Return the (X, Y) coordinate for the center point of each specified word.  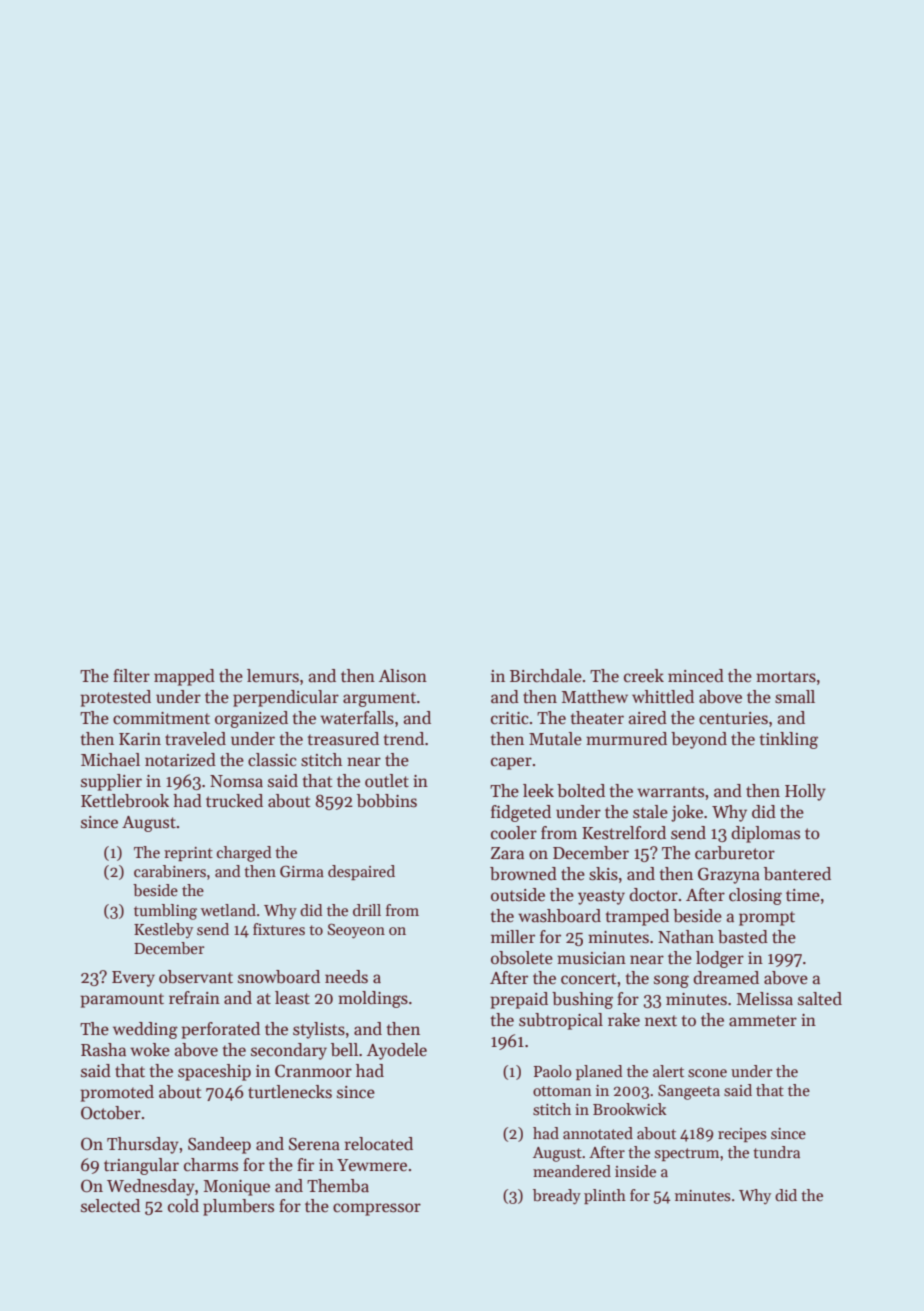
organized (251, 719)
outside (518, 895)
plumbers (238, 1207)
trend (404, 739)
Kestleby (163, 930)
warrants (670, 792)
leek (538, 791)
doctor (653, 895)
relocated (379, 1144)
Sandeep (219, 1145)
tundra (776, 1152)
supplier (111, 782)
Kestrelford (624, 833)
